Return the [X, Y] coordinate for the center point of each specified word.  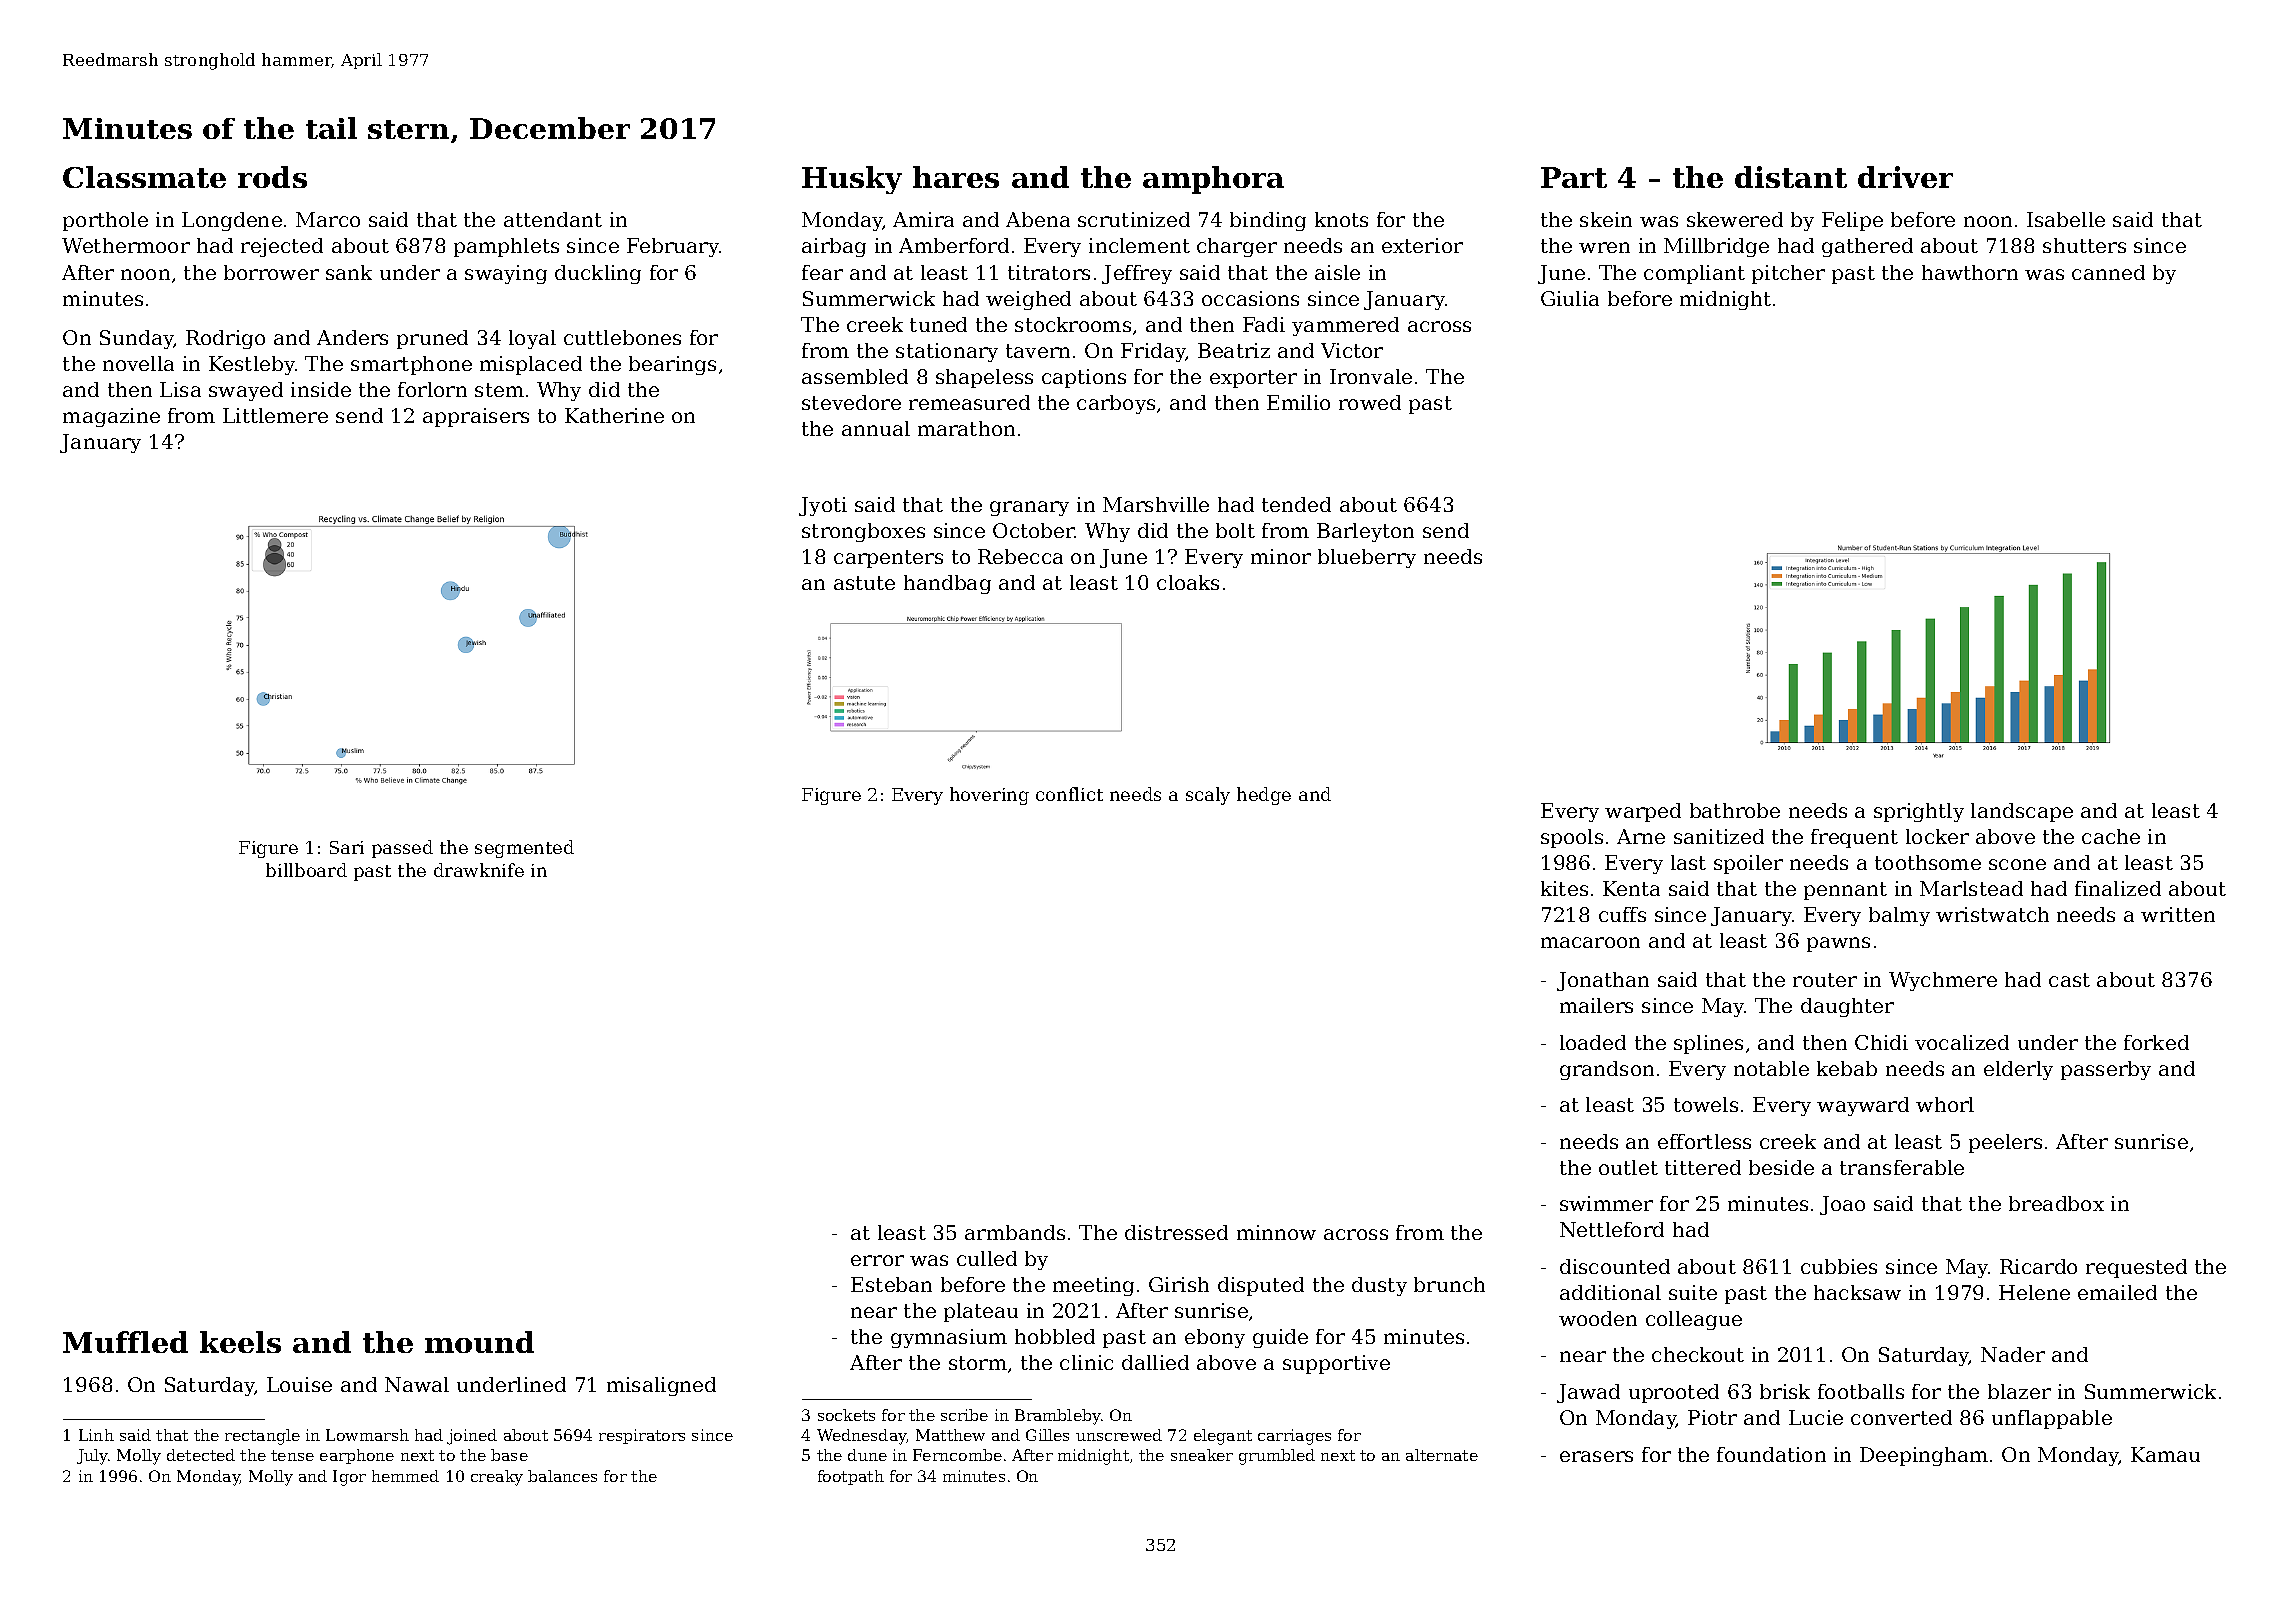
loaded [1593, 1042]
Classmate [144, 177]
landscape [2022, 812]
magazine [111, 417]
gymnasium [949, 1338]
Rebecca [1020, 556]
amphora [1213, 180]
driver [1905, 177]
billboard [306, 870]
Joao [1842, 1205]
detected [201, 1455]
